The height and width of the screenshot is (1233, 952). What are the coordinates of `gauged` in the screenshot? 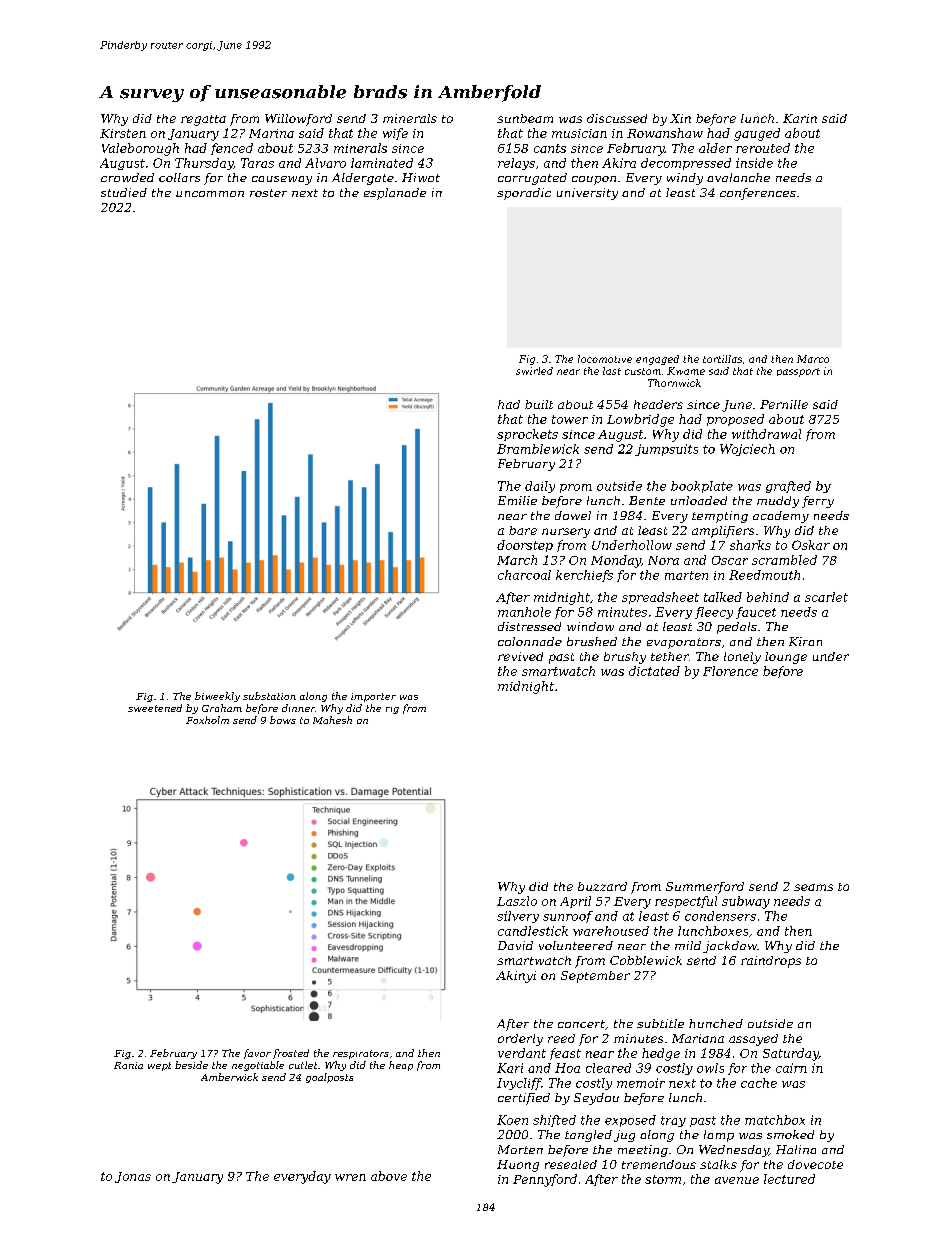 It's located at (757, 134).
